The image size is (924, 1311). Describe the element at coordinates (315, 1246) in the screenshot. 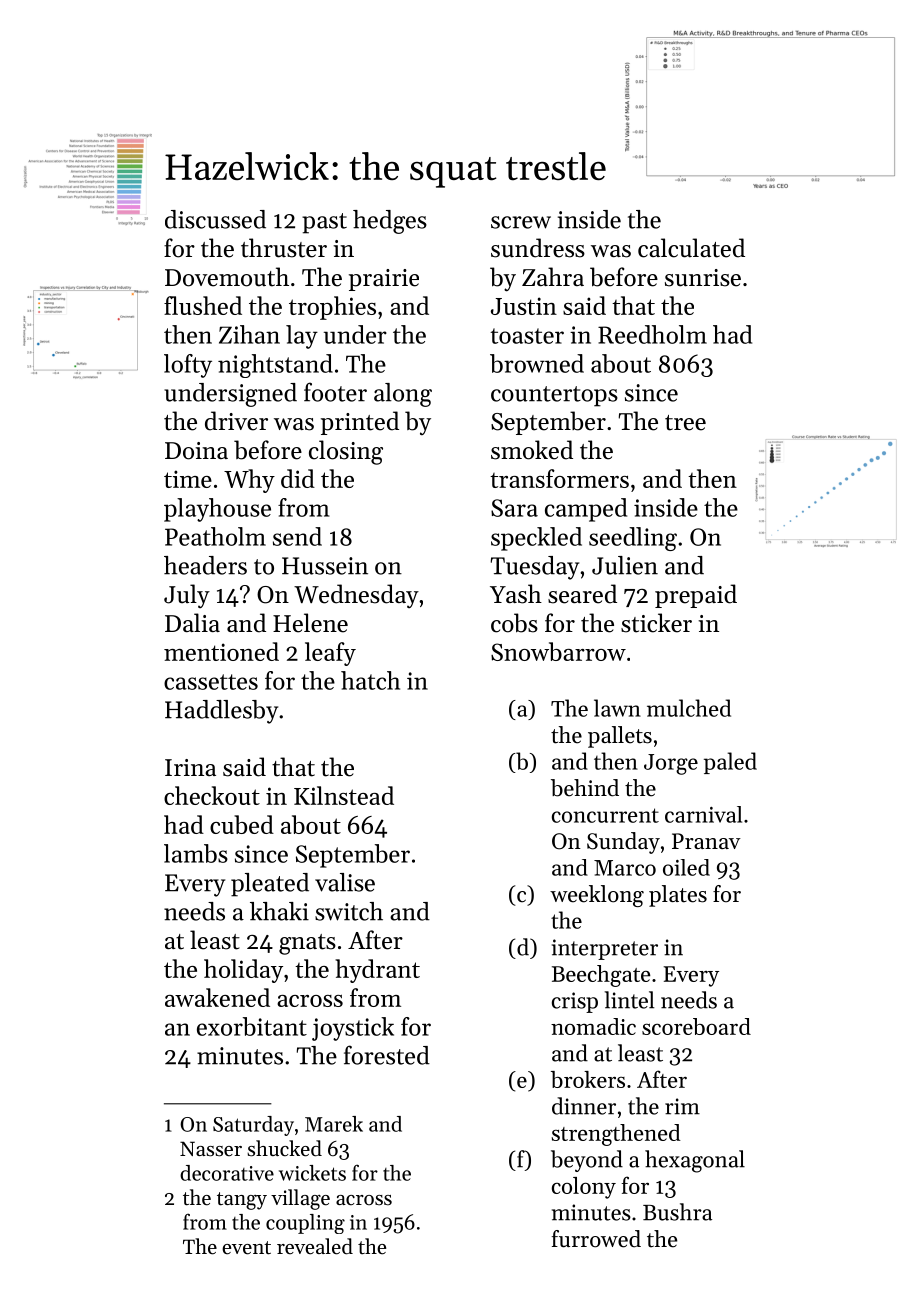

I see `revealed` at that location.
